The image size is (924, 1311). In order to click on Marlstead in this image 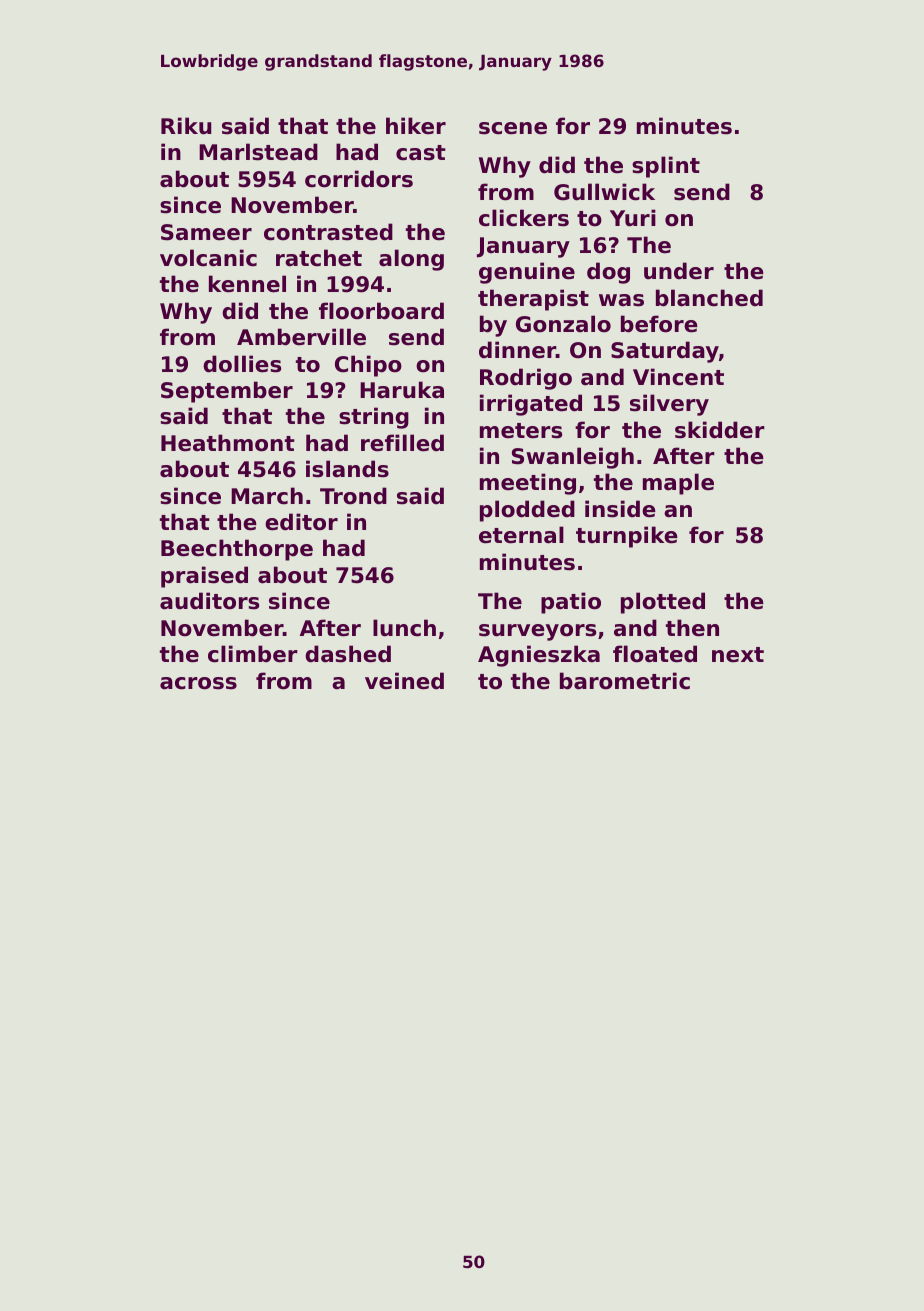, I will do `click(258, 152)`.
